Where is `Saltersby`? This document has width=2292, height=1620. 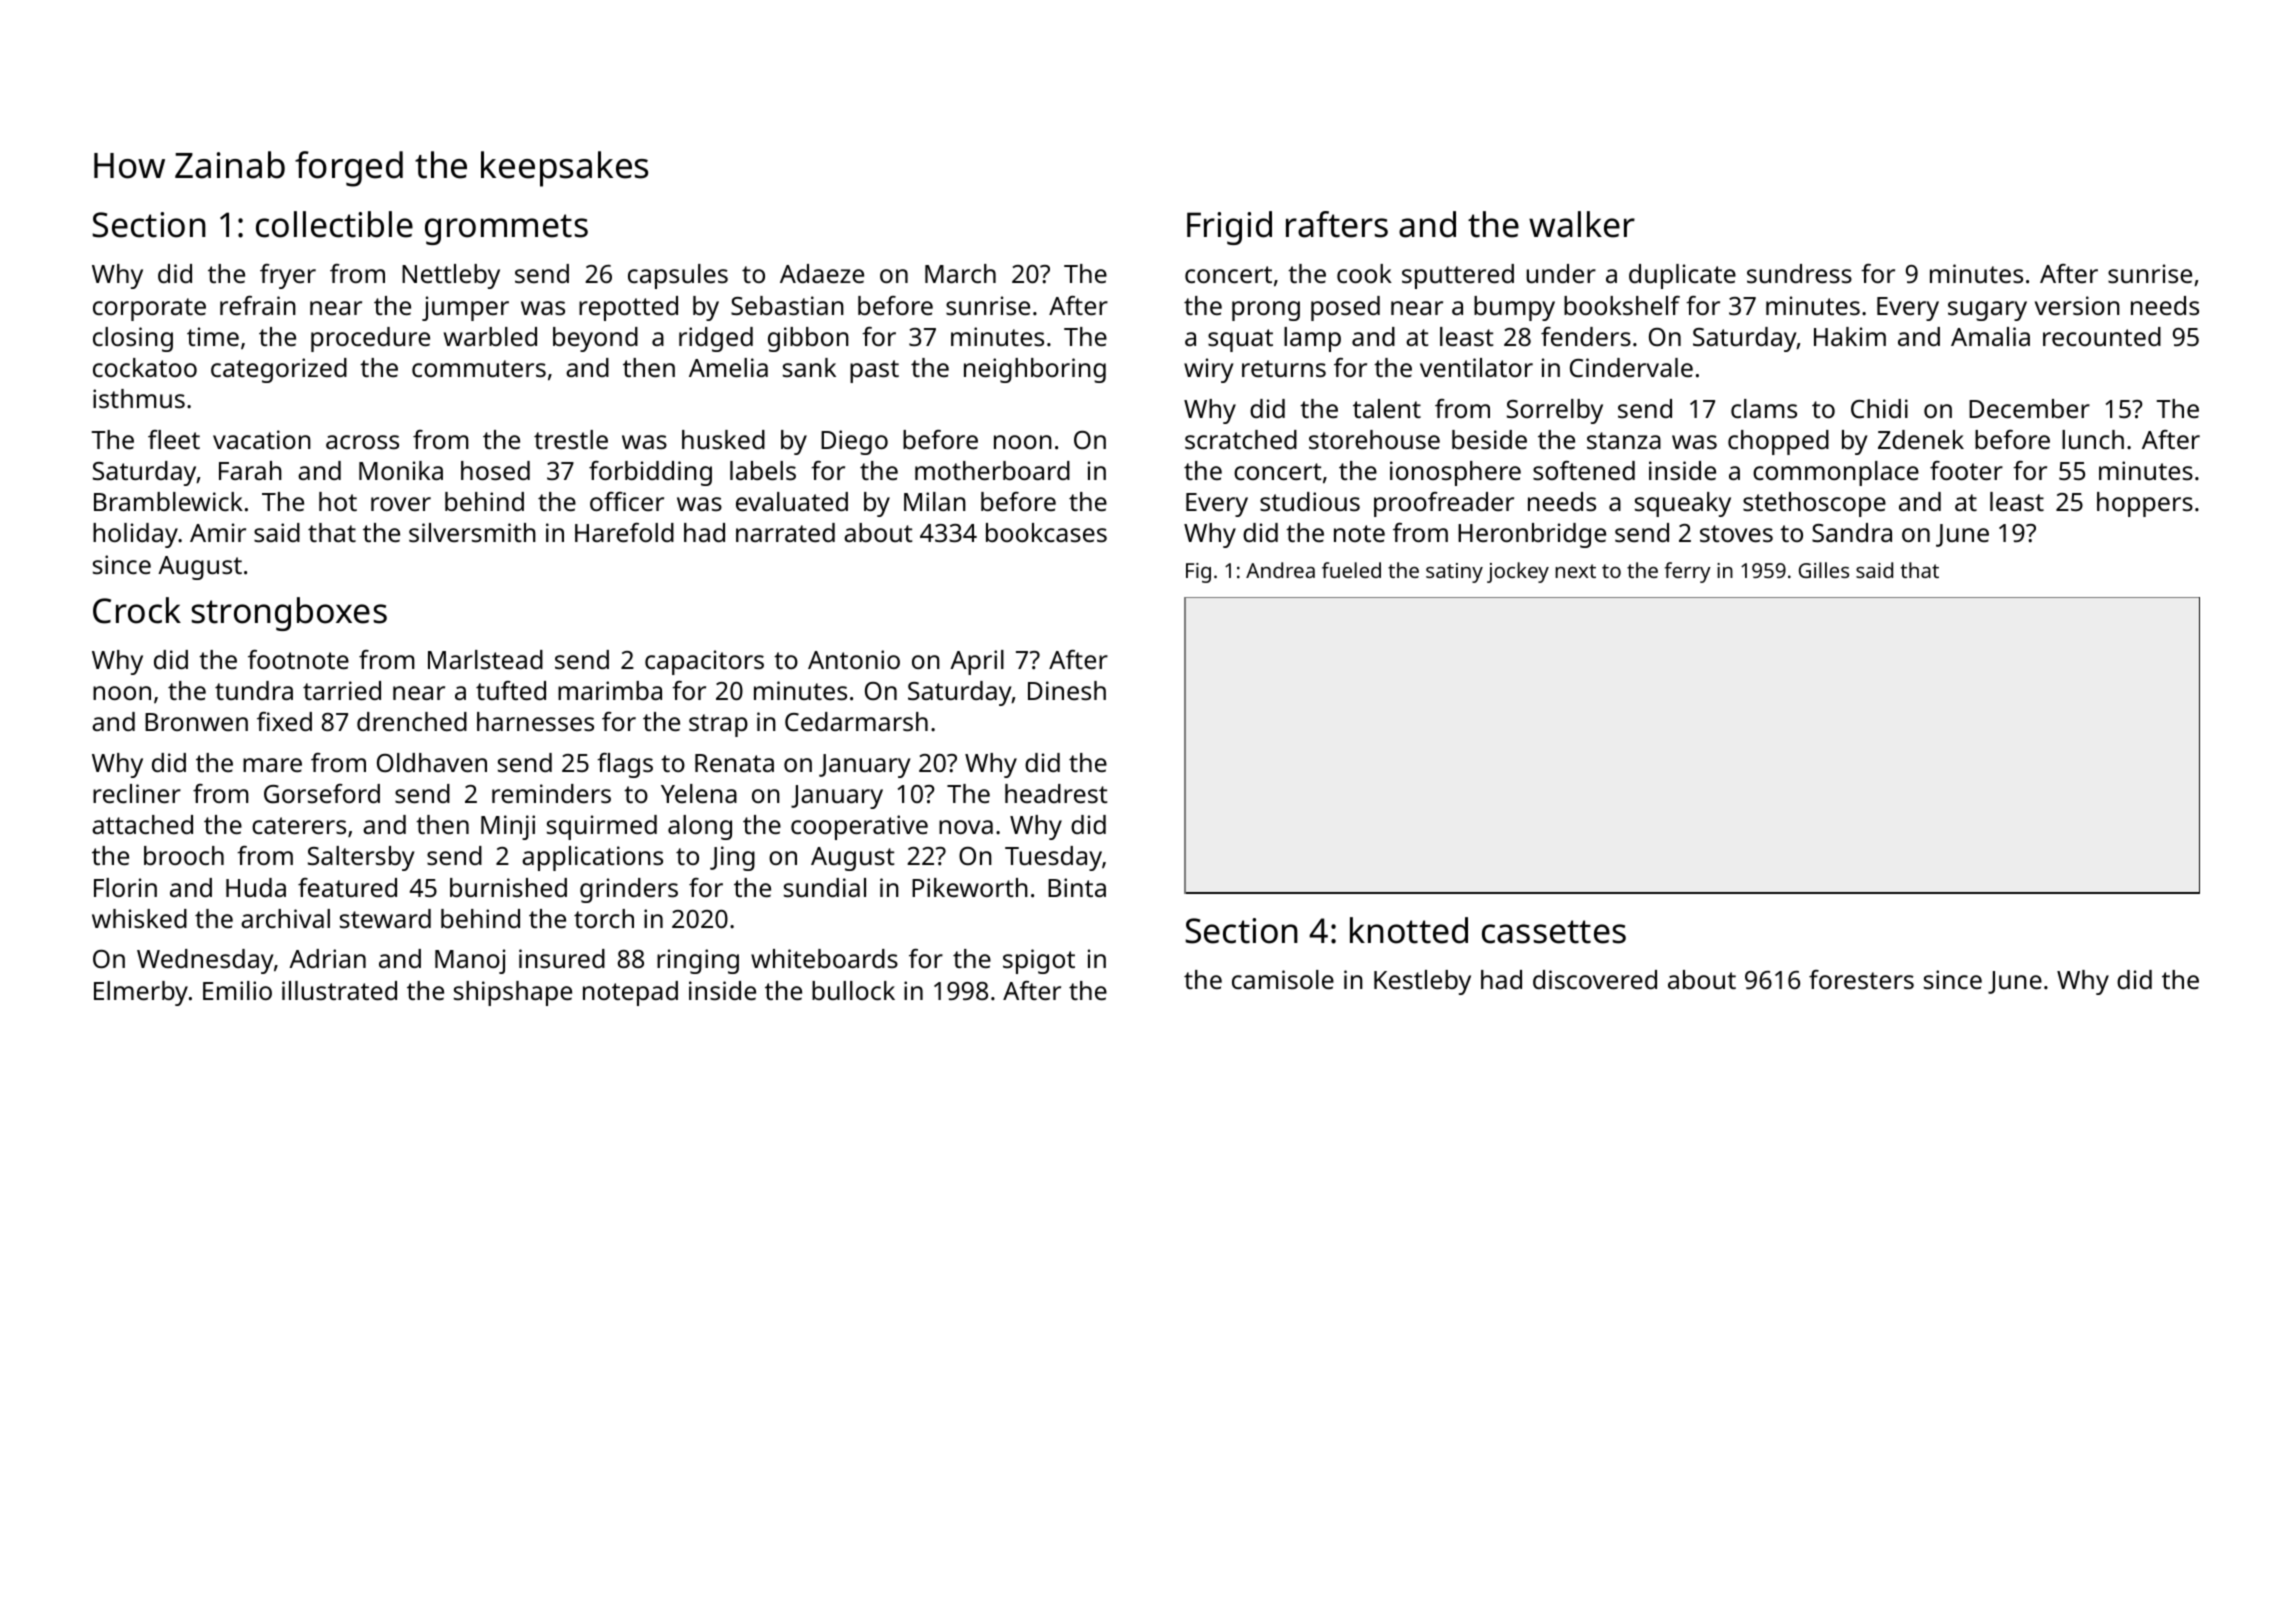
Saltersby is located at coordinates (361, 858).
